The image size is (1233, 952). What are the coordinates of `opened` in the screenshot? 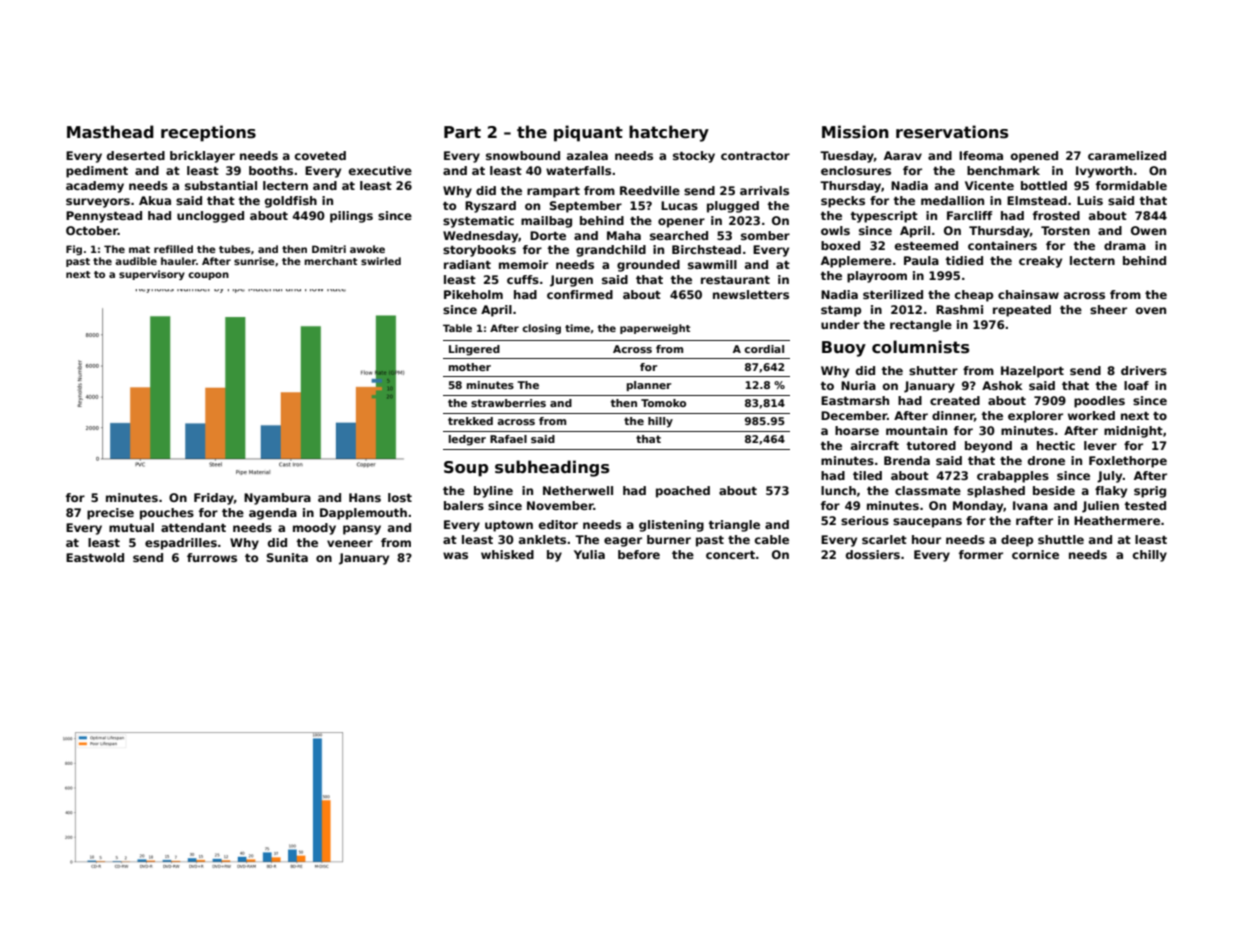 It's located at (1034, 157).
